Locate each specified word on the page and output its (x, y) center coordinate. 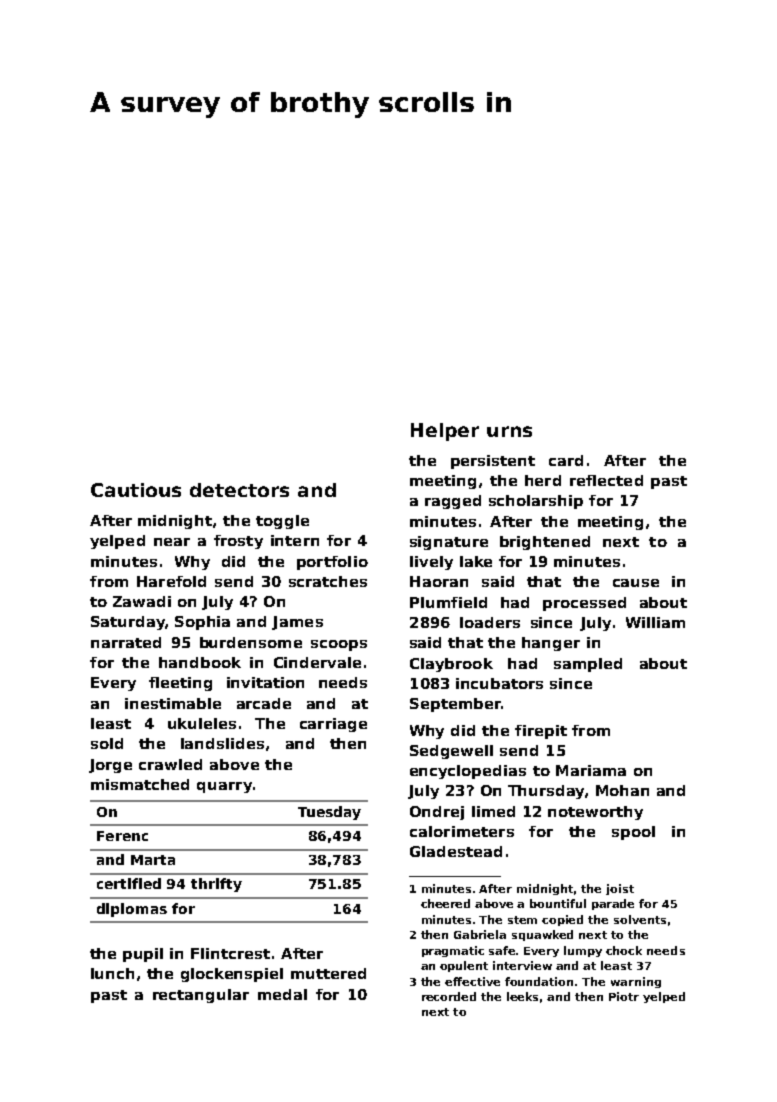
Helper (445, 432)
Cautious (136, 490)
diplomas (132, 910)
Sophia (202, 623)
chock (624, 950)
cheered (445, 903)
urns (509, 431)
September (455, 705)
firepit (541, 732)
